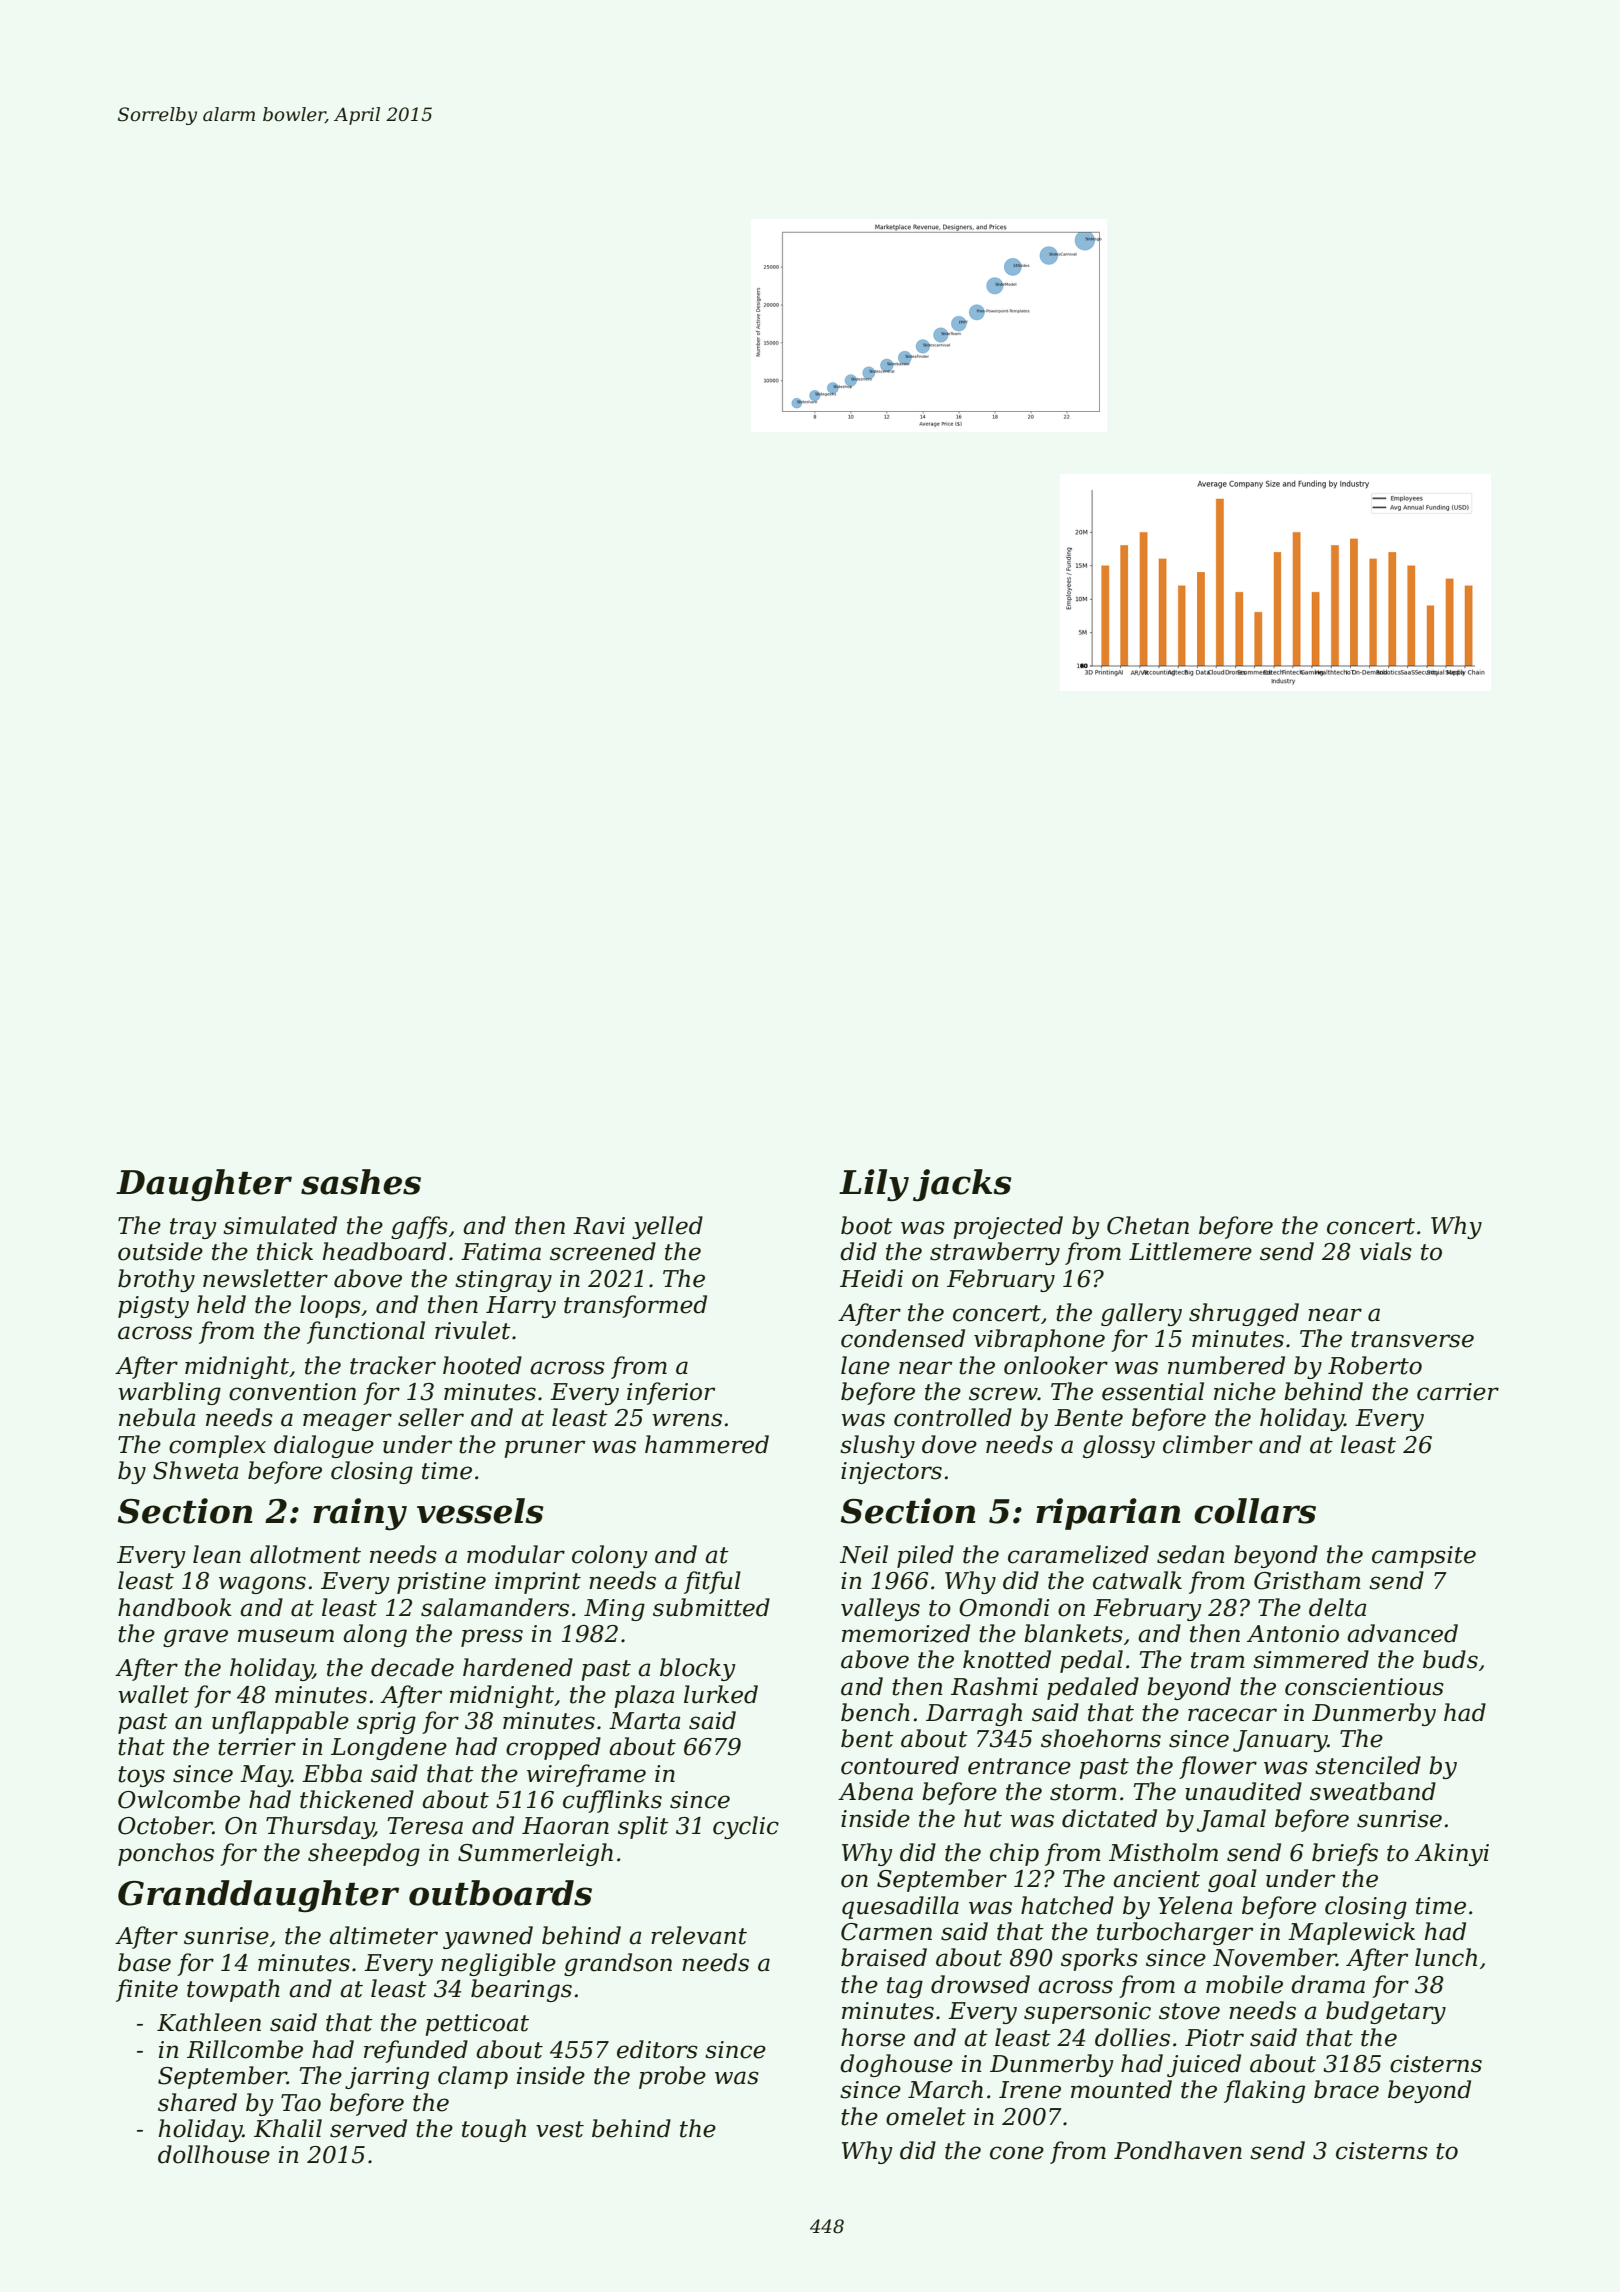 The width and height of the screenshot is (1620, 2292). What do you see at coordinates (687, 1420) in the screenshot?
I see `wrens` at bounding box center [687, 1420].
